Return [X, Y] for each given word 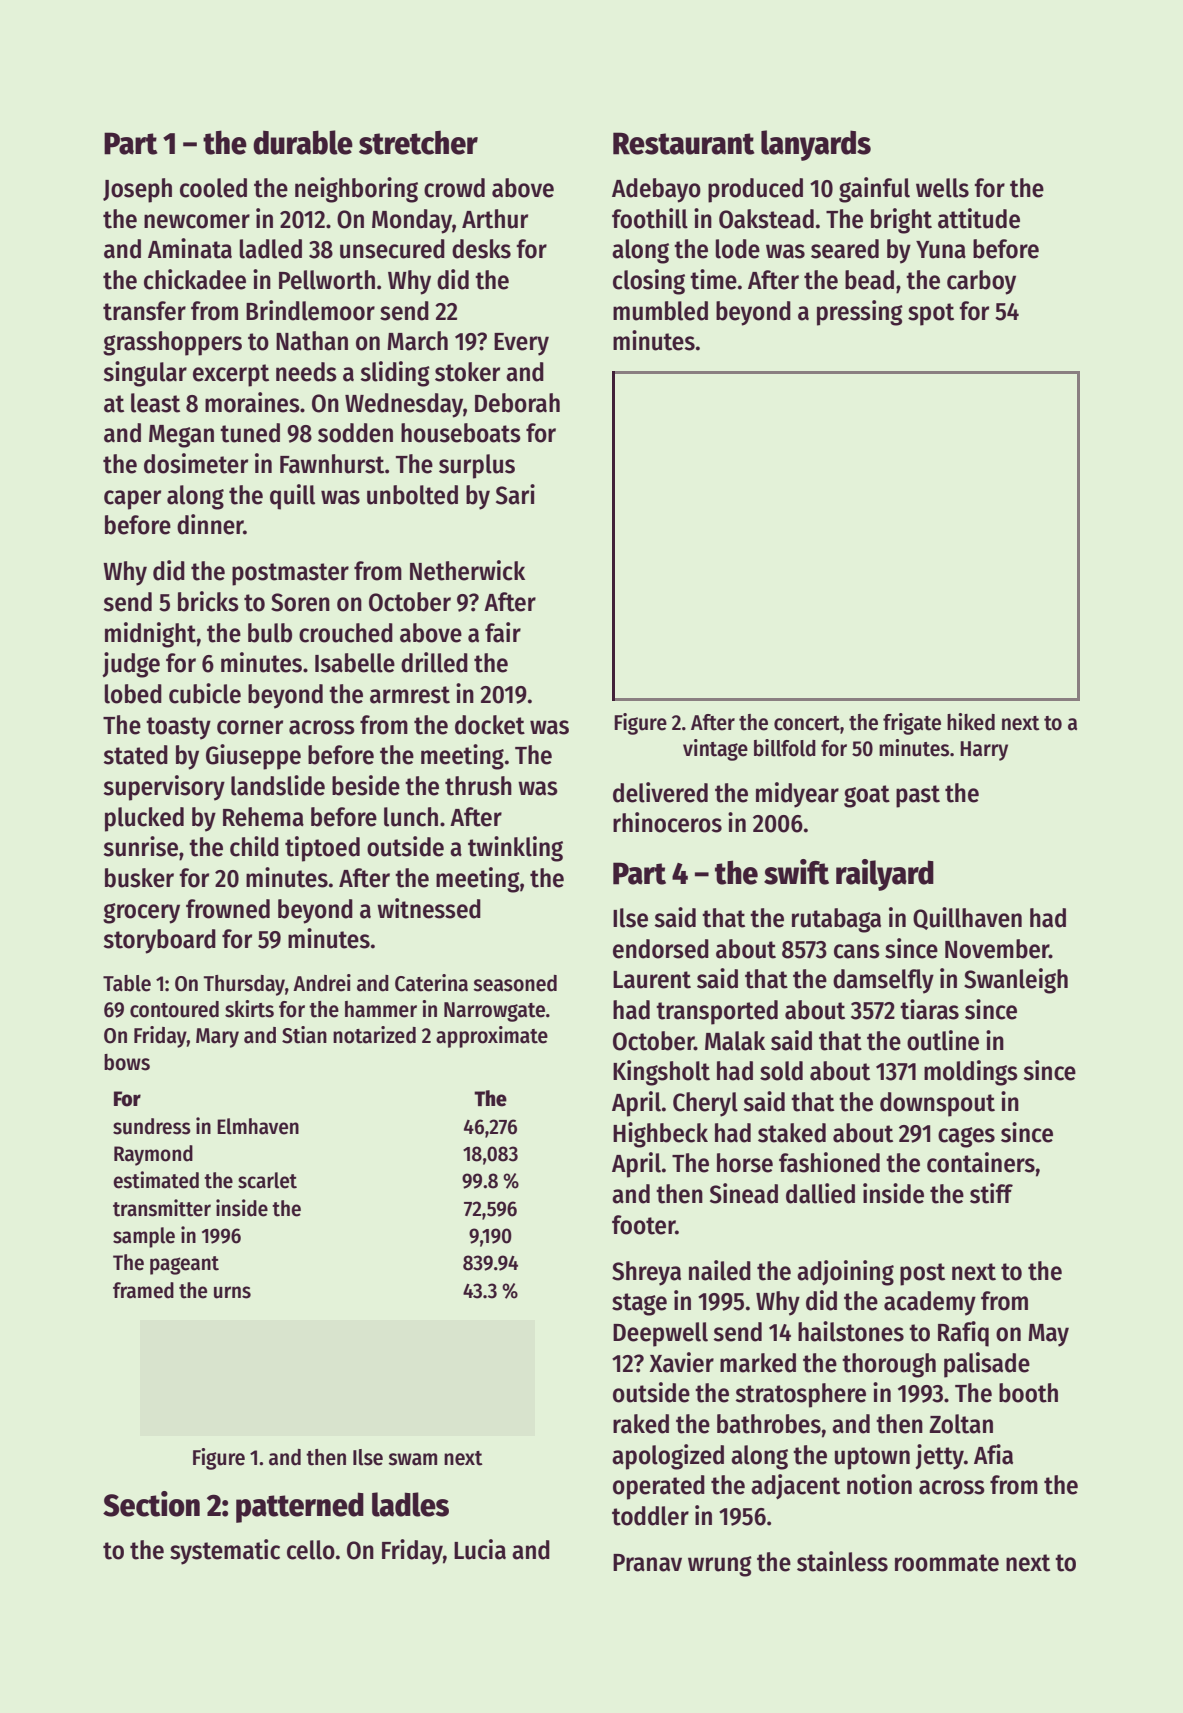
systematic [225, 1552]
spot [931, 314]
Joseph [137, 190]
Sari [515, 494]
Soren [300, 602]
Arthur [495, 219]
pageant [184, 1265]
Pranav [647, 1563]
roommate [947, 1563]
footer [643, 1225]
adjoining [845, 1273]
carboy [981, 282]
